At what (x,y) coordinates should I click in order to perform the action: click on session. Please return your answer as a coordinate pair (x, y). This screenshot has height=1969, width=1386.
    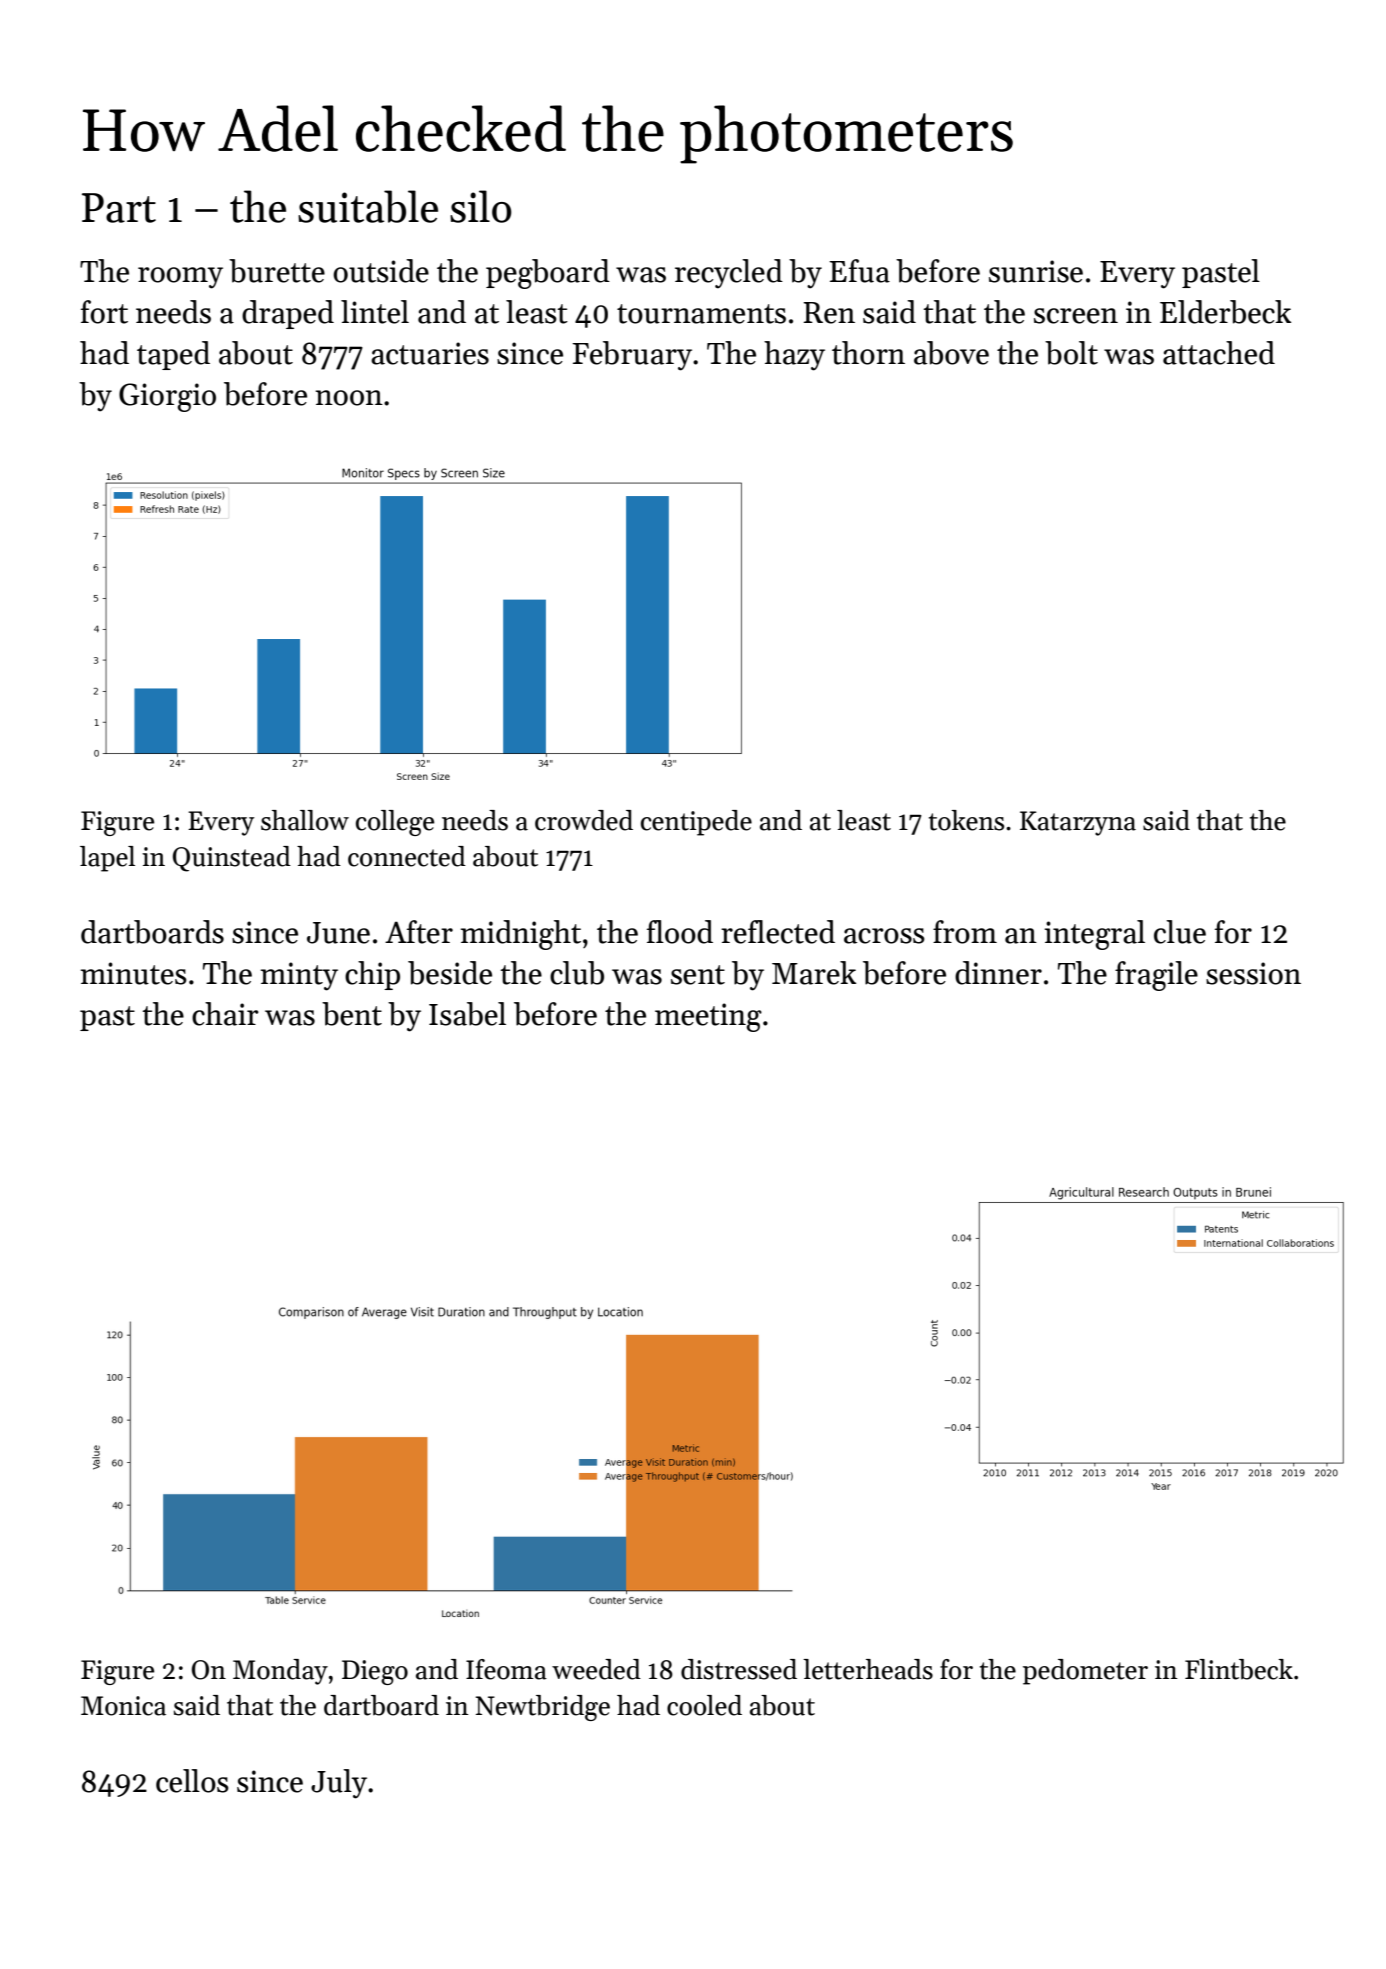
    Looking at the image, I should click on (1253, 973).
